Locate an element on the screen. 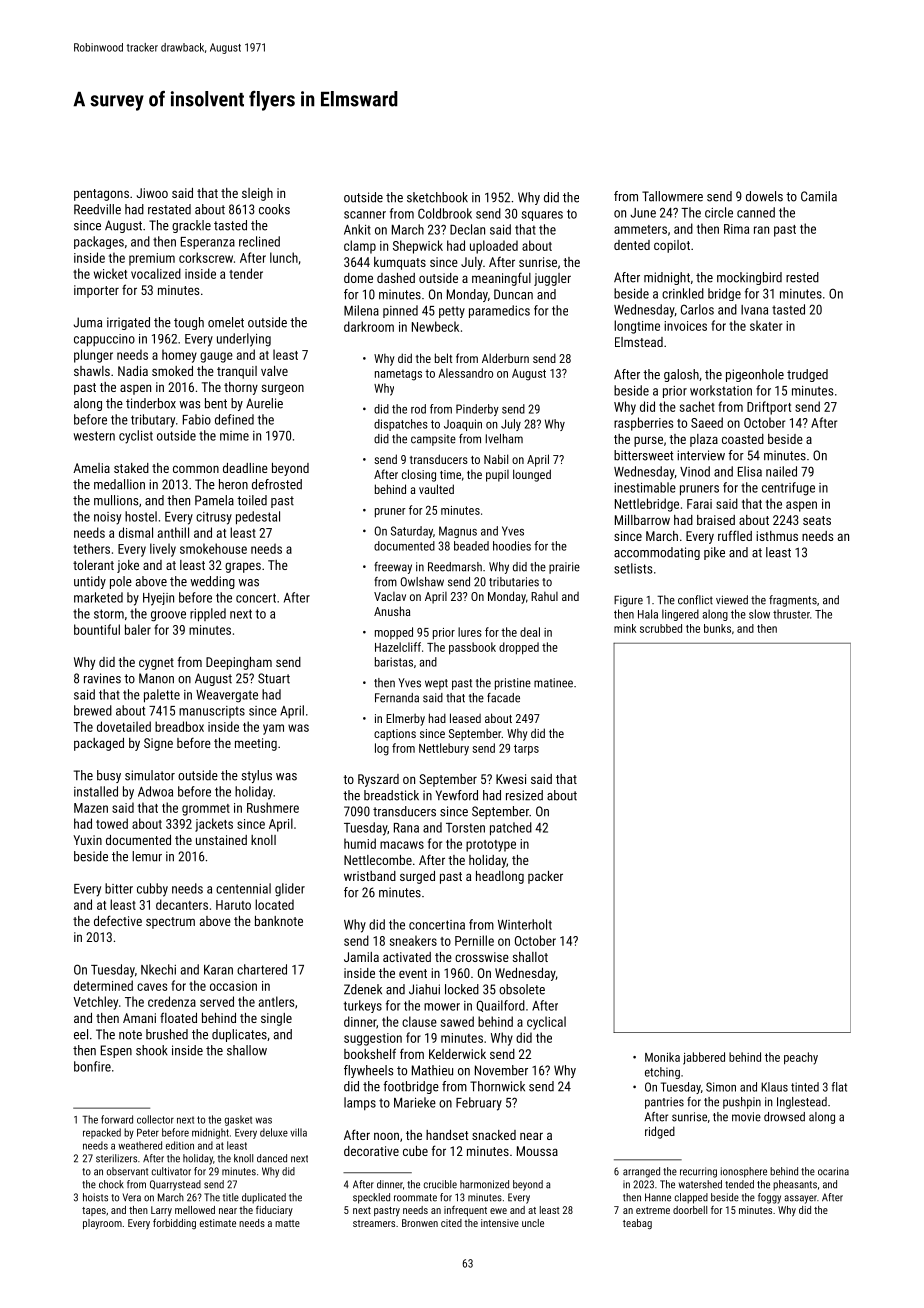 Image resolution: width=924 pixels, height=1308 pixels. Duncan is located at coordinates (513, 294).
